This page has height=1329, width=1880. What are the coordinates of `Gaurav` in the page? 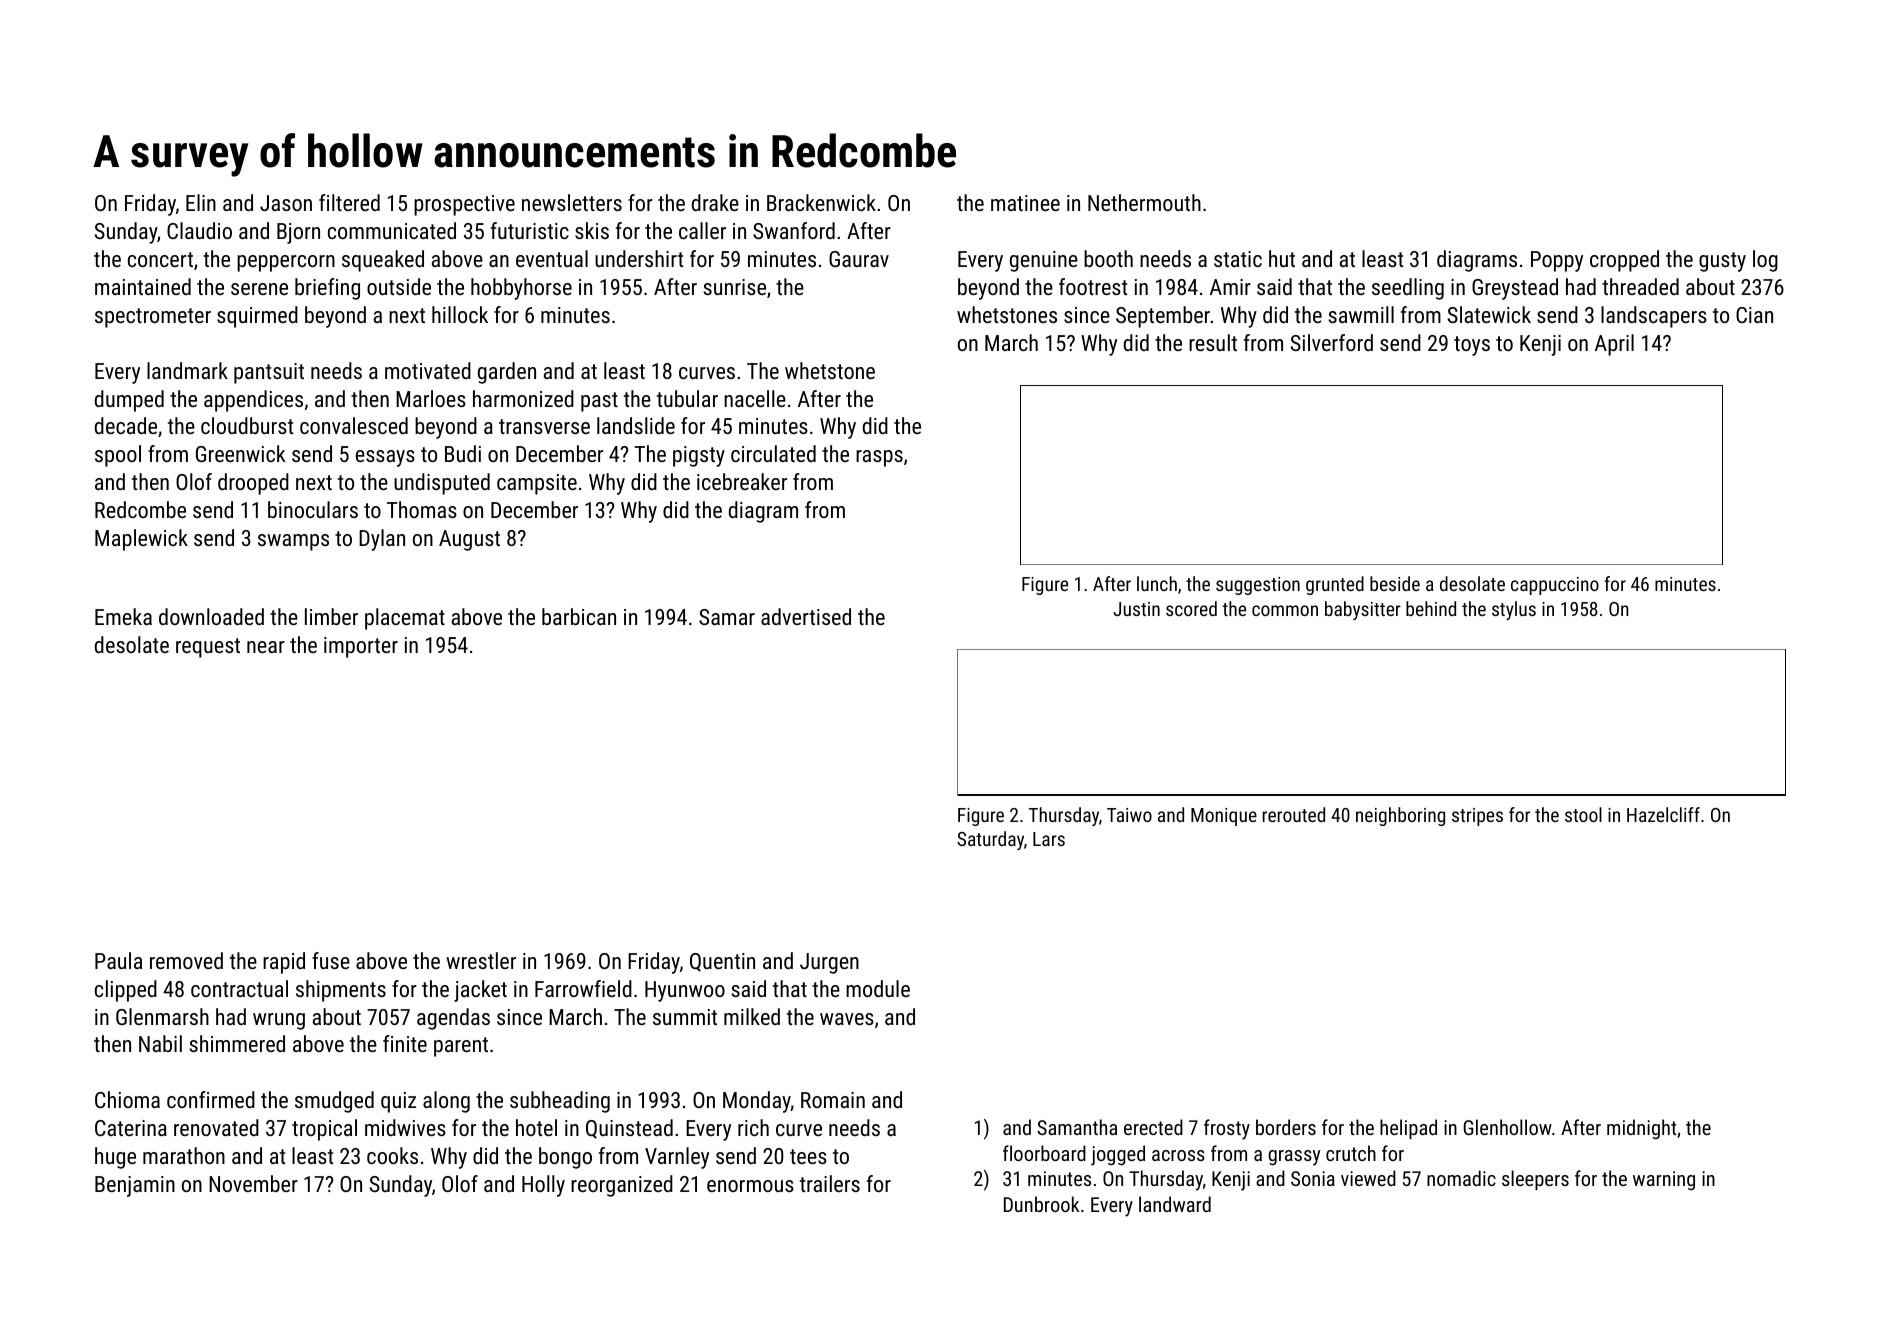 It's located at (859, 259).
